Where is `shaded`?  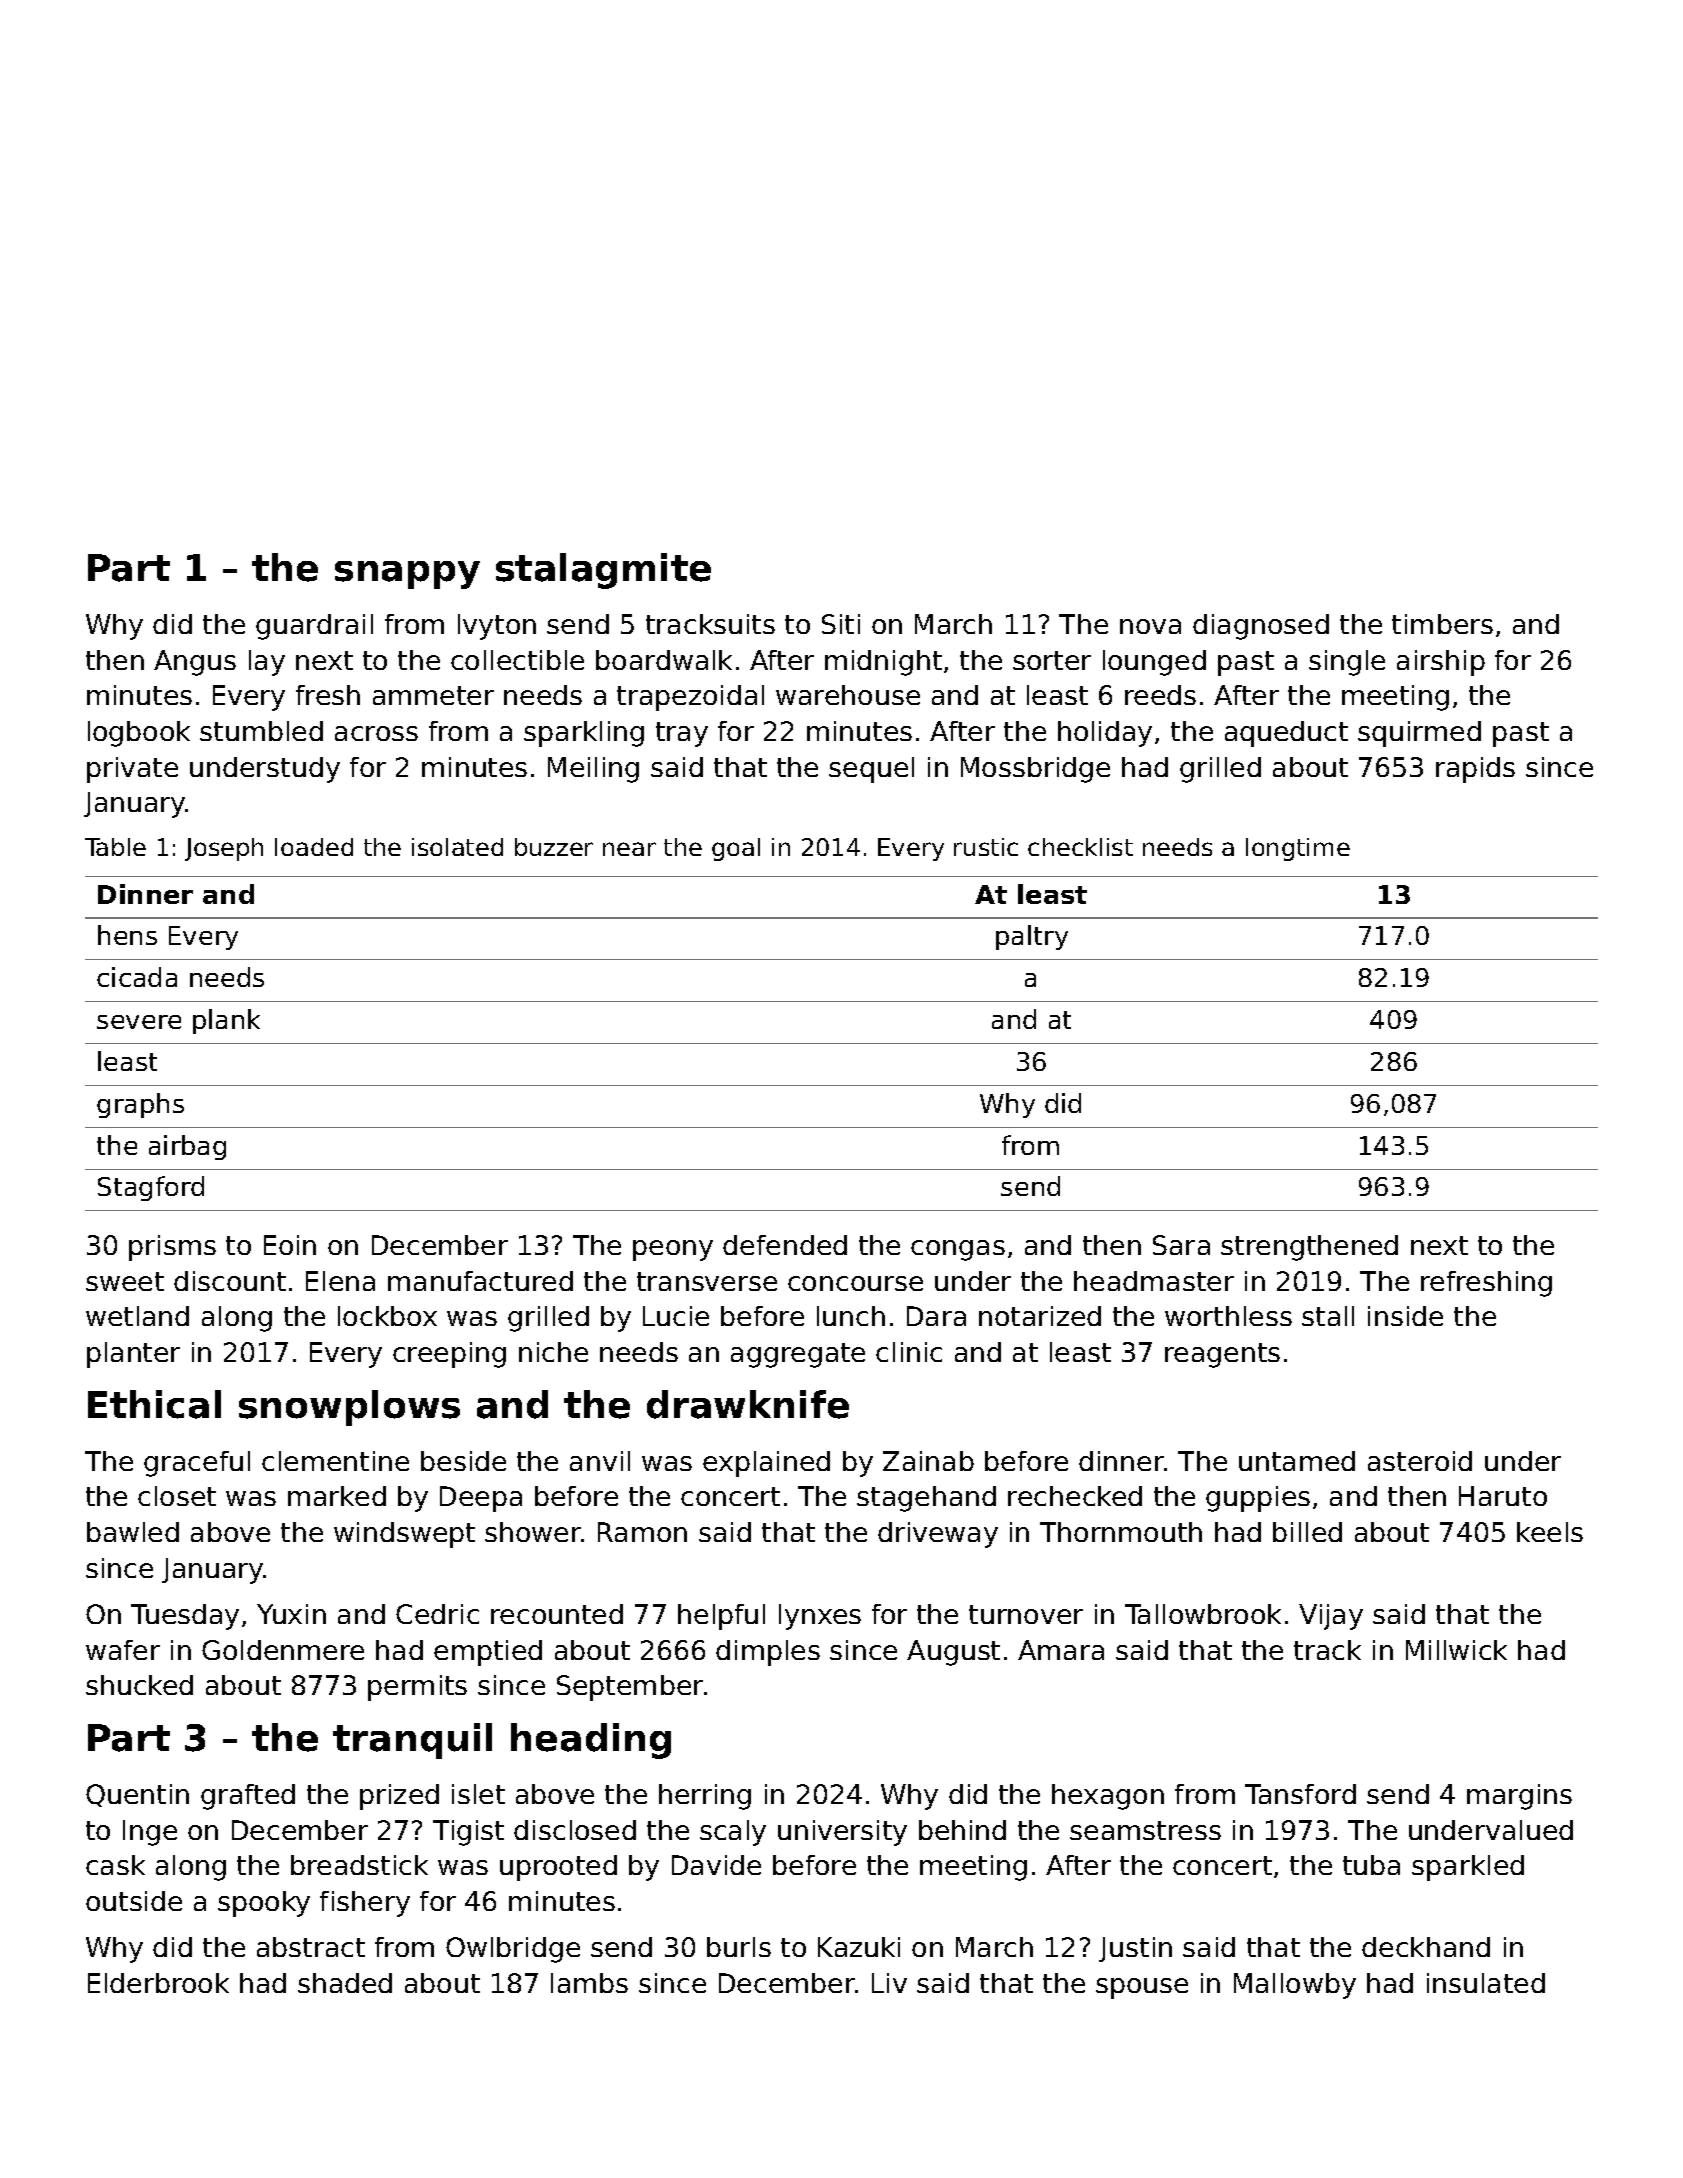
shaded is located at coordinates (345, 1983).
